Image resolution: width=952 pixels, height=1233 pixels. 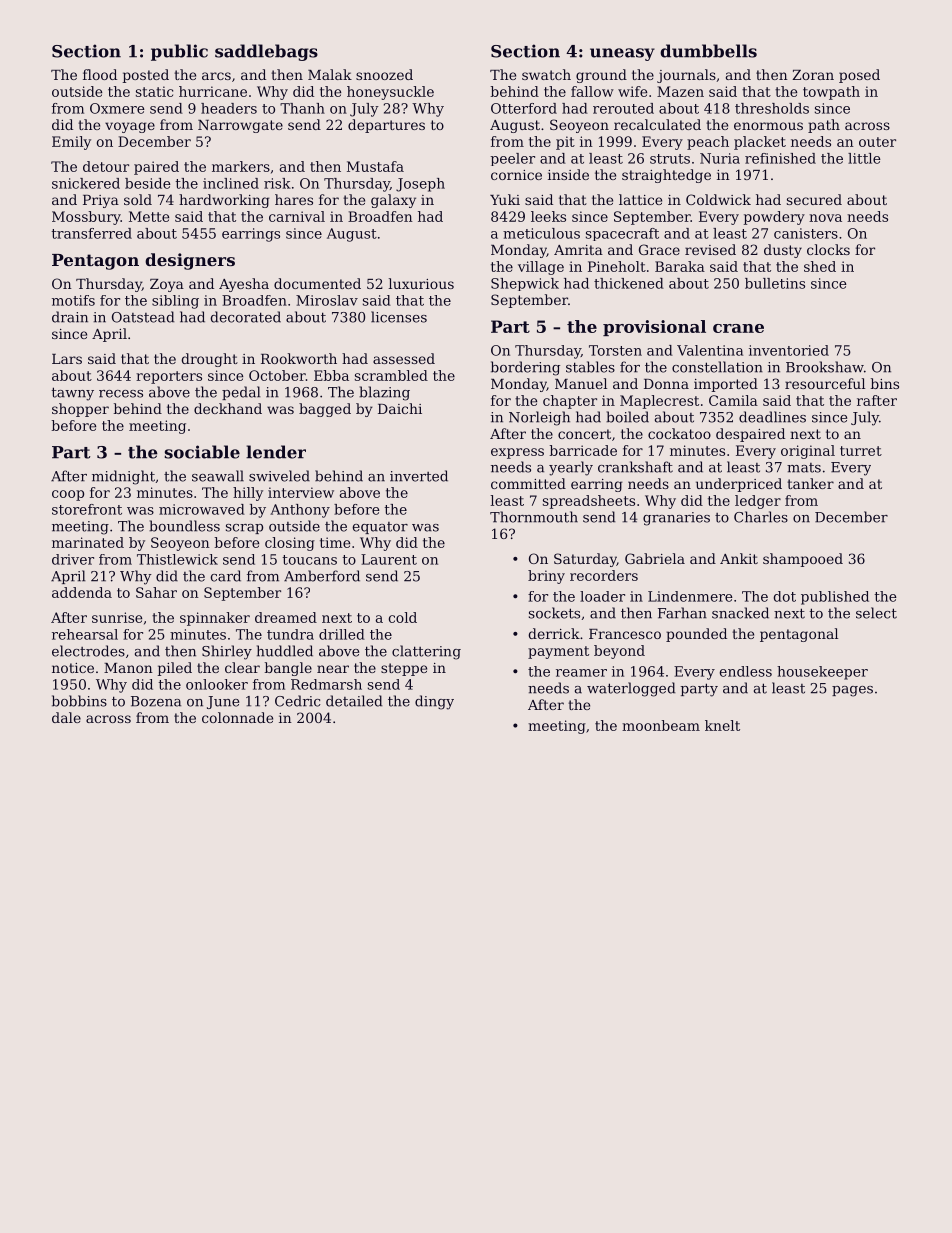 I want to click on Zoya, so click(x=167, y=285).
